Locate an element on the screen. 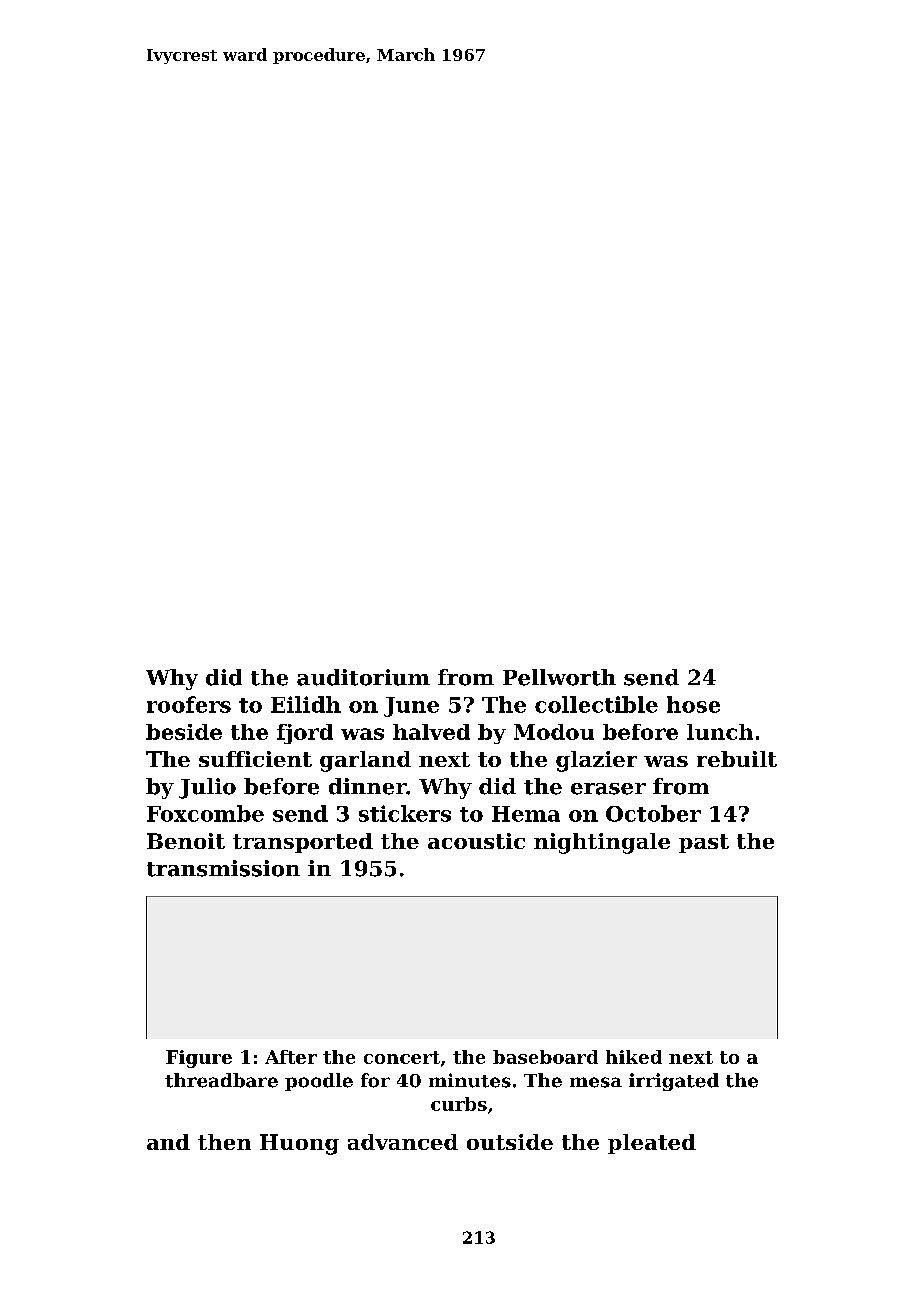 This screenshot has height=1314, width=924. past is located at coordinates (704, 843).
